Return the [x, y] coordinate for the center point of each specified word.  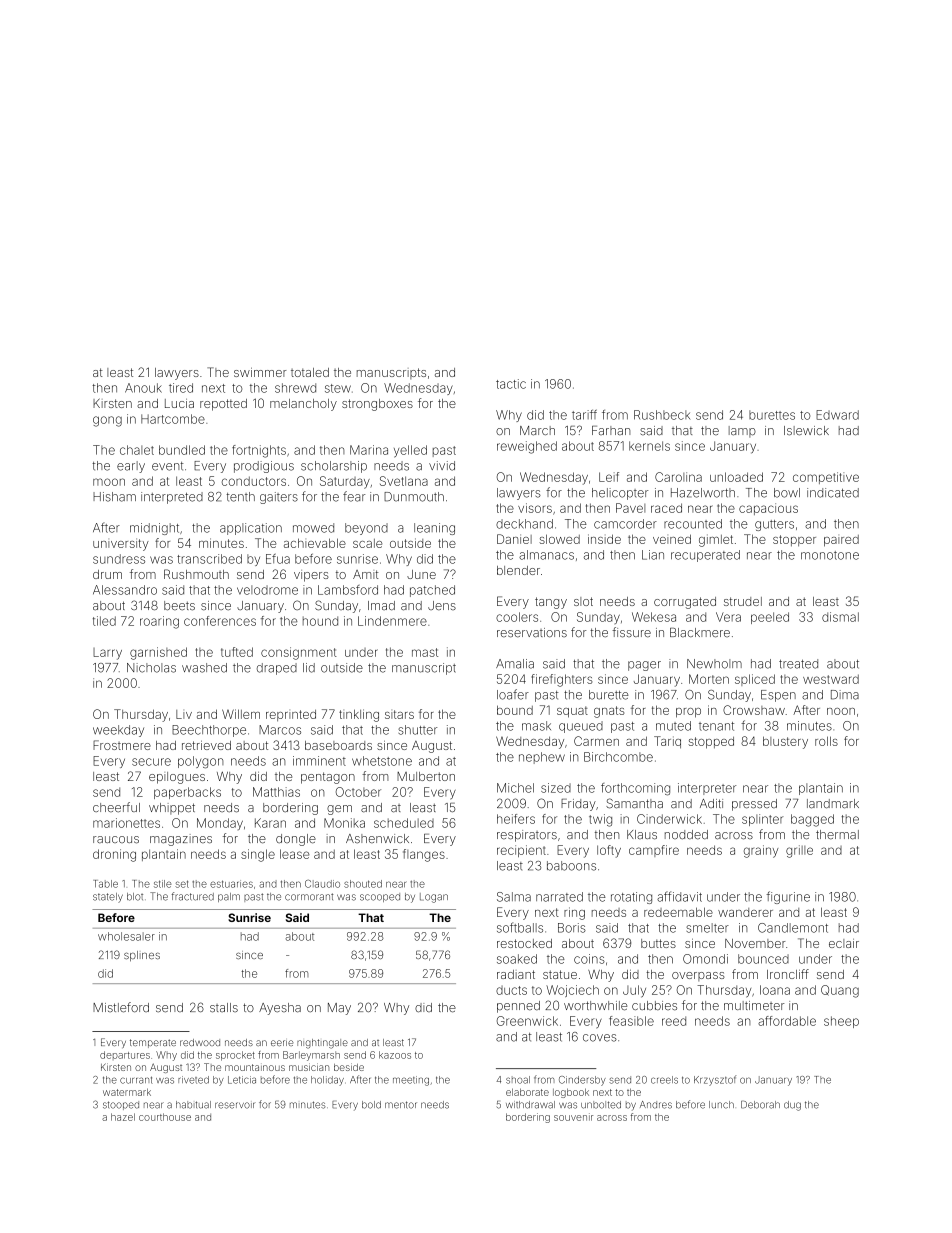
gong [107, 421]
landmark [833, 804]
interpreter [707, 789]
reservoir [235, 1105]
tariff [584, 415]
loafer [513, 694]
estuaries [231, 884]
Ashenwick [377, 839]
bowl [787, 493]
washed [204, 668]
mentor [401, 1105]
